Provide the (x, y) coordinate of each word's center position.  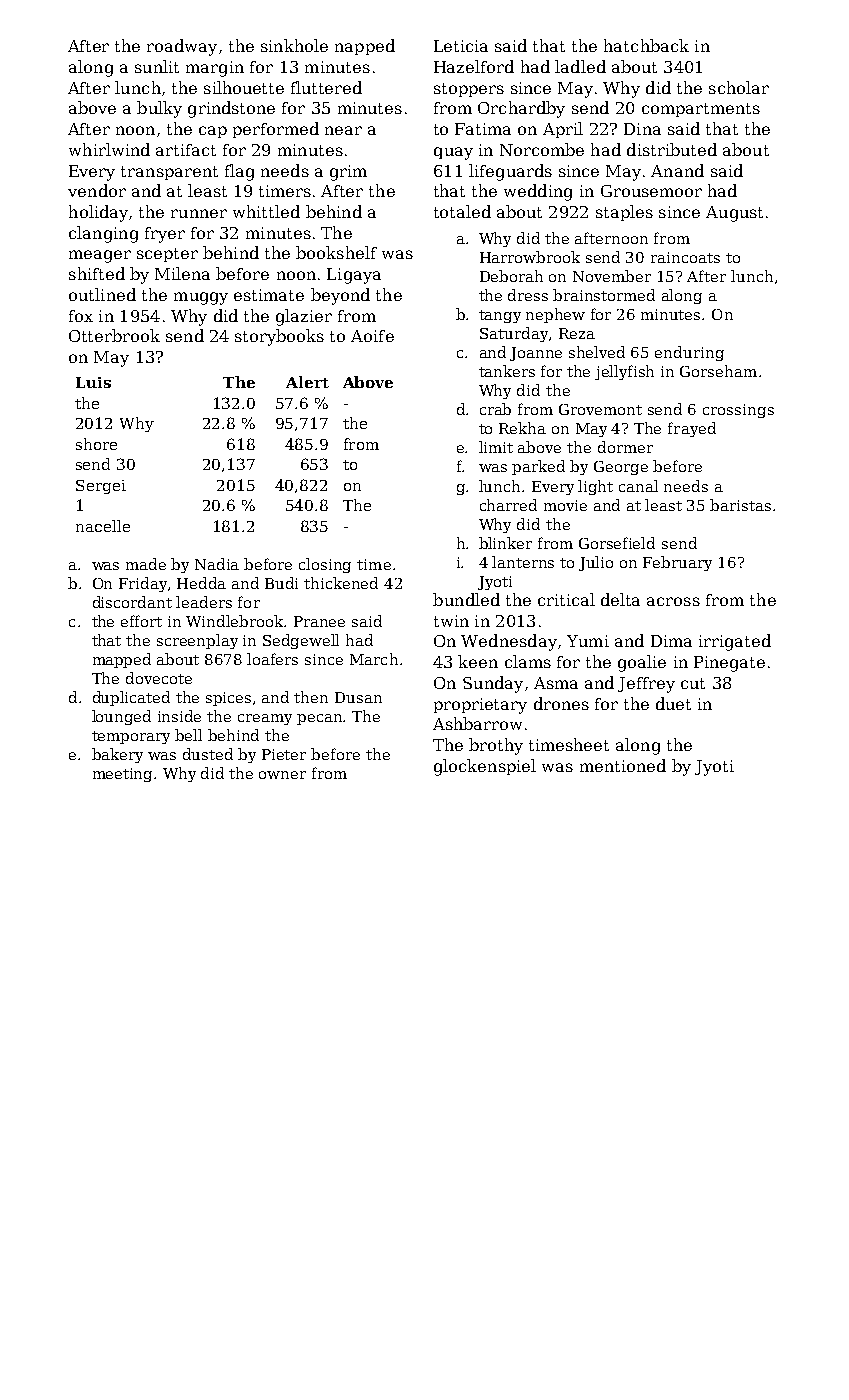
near (343, 130)
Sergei (101, 487)
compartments (701, 110)
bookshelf (336, 252)
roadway (182, 47)
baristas (740, 505)
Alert (307, 382)
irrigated (735, 642)
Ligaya (354, 276)
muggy (201, 298)
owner (282, 775)
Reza (577, 333)
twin (451, 621)
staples (624, 213)
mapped (122, 660)
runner (199, 213)
